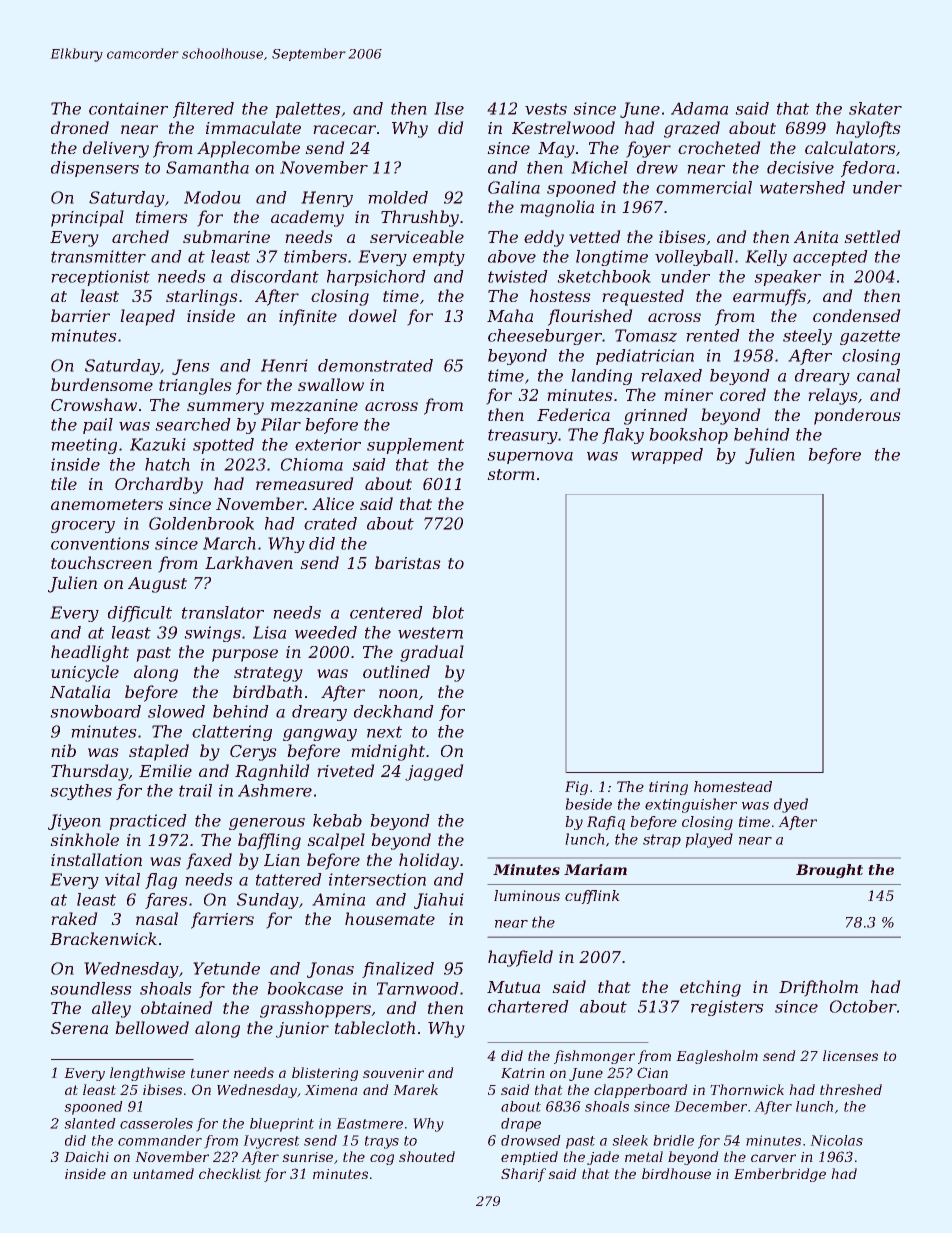  Describe the element at coordinates (829, 871) in the image. I see `Brought` at that location.
